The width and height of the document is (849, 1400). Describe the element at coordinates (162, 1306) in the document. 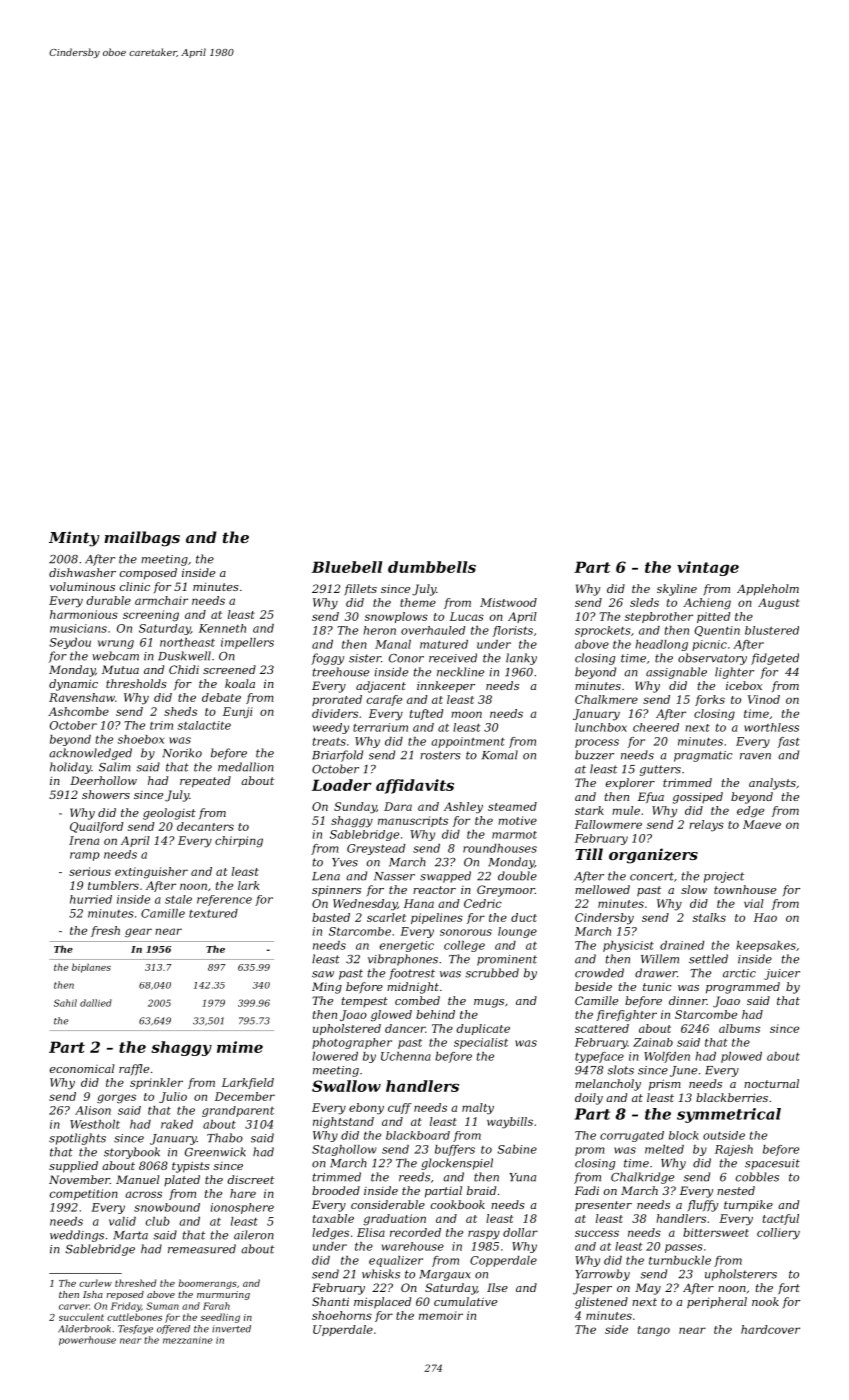

I see `Suman` at that location.
